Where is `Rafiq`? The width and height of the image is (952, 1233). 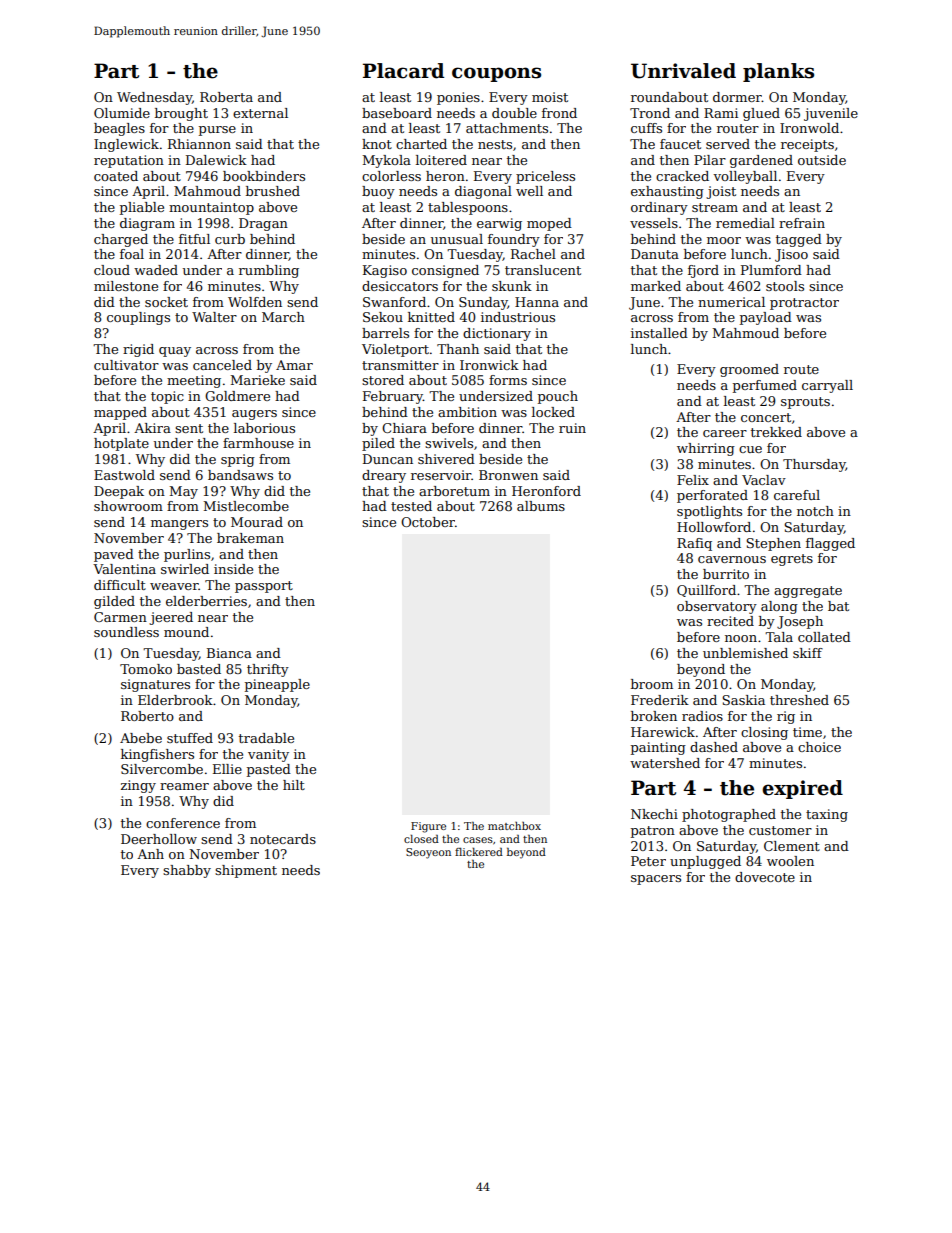
Rafiq is located at coordinates (694, 544).
